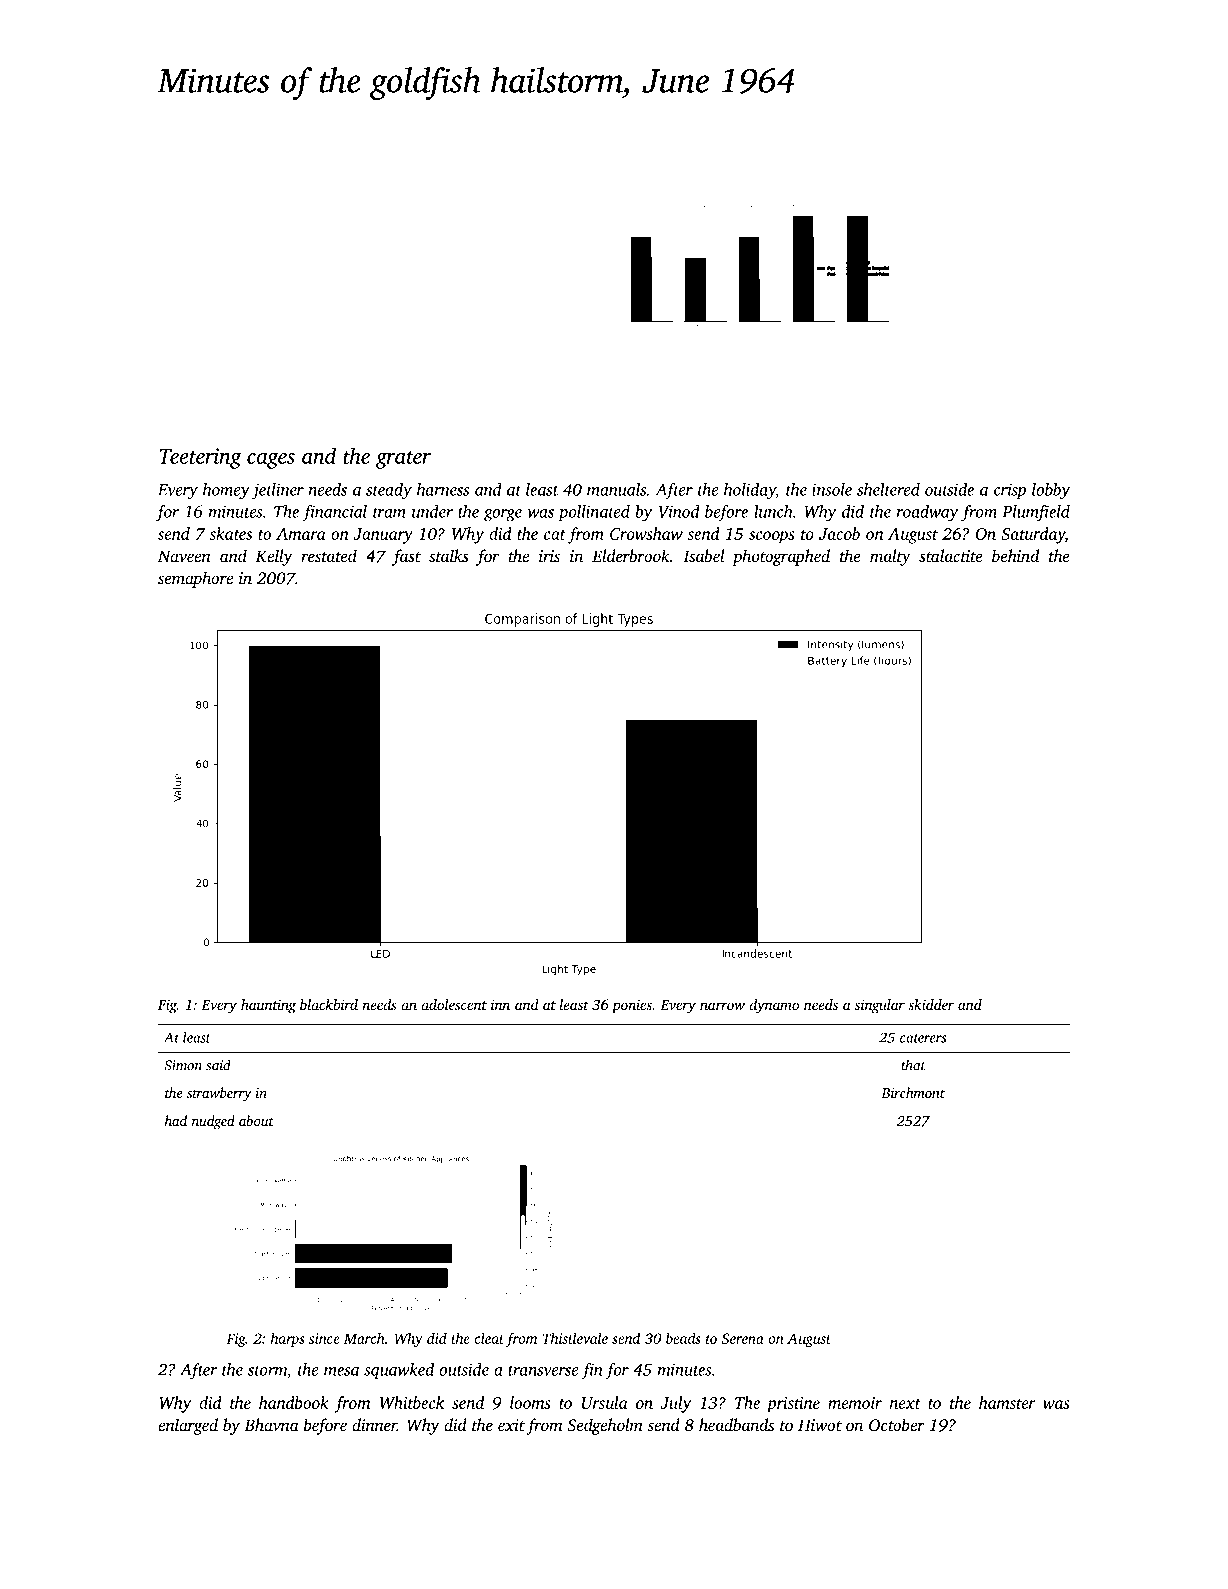 Image resolution: width=1228 pixels, height=1589 pixels. What do you see at coordinates (1007, 1402) in the screenshot?
I see `hamster` at bounding box center [1007, 1402].
